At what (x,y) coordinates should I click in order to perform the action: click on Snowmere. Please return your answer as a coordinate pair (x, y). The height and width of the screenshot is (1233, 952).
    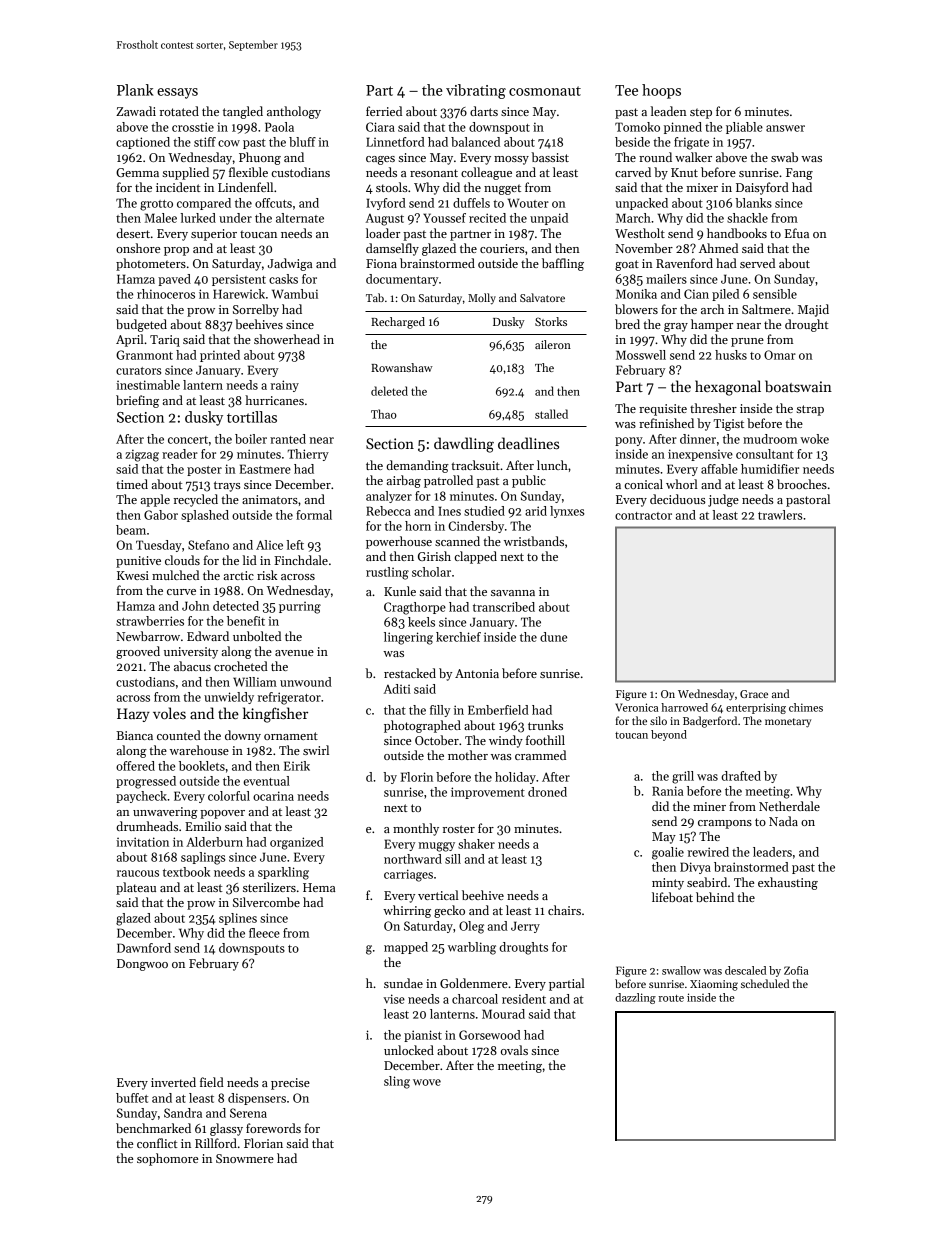
    Looking at the image, I should click on (245, 1158).
